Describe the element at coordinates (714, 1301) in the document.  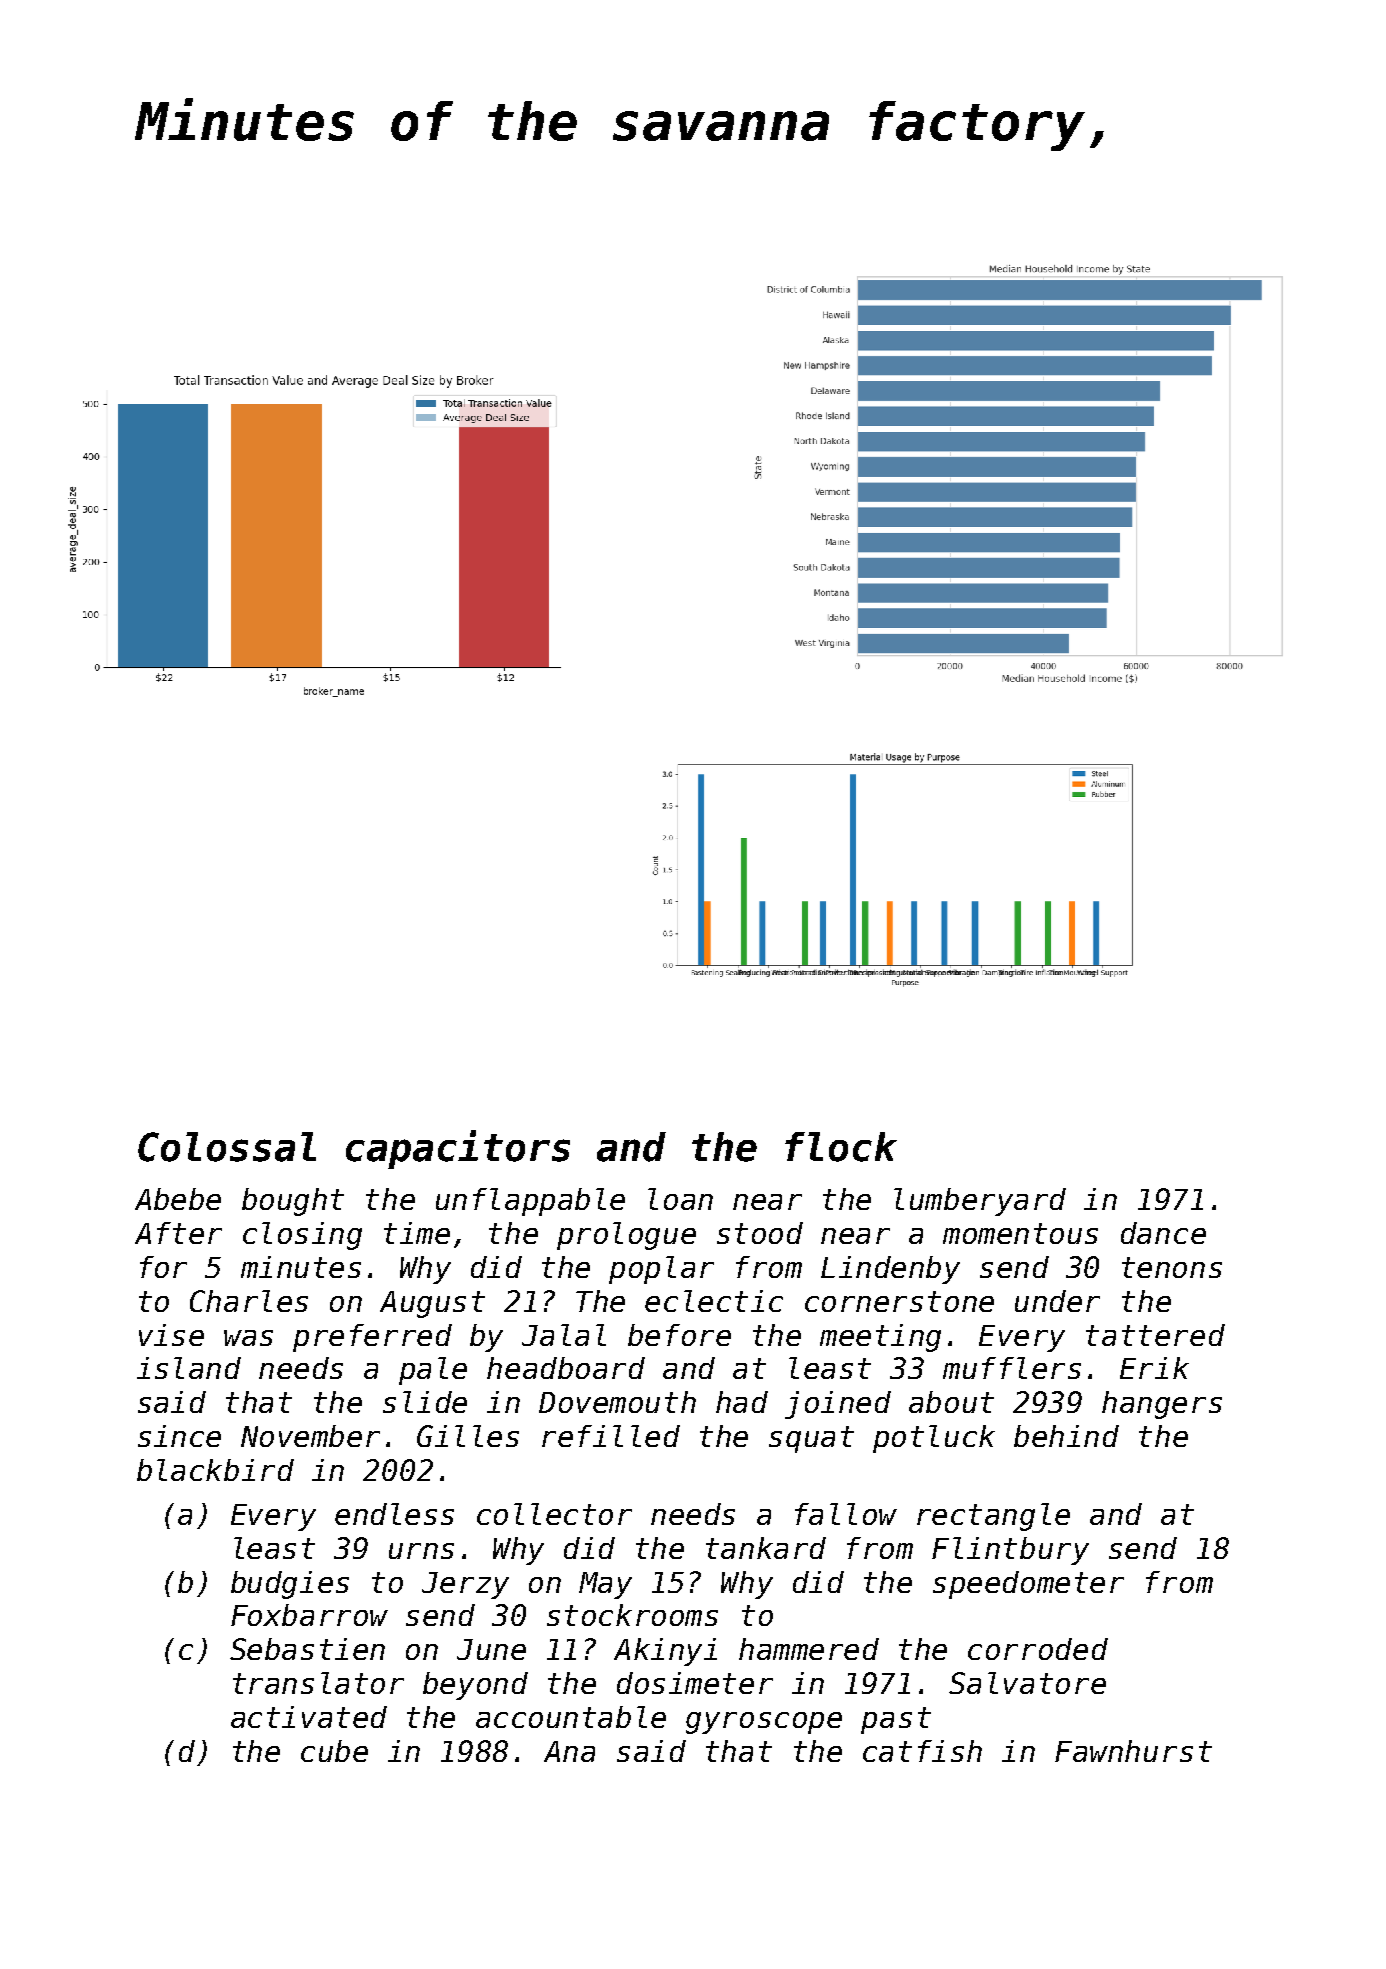
I see `eclectic` at that location.
